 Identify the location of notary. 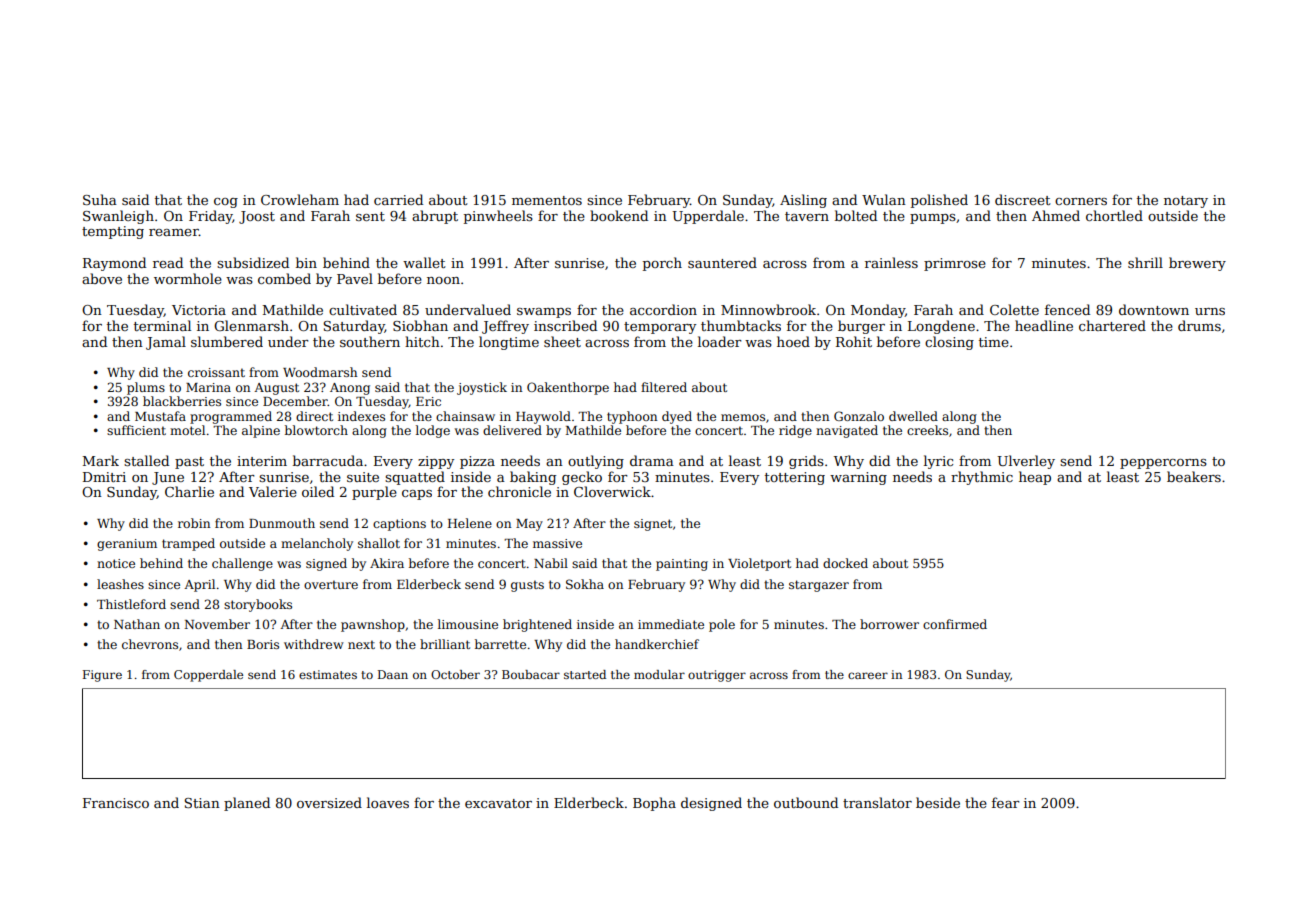
(1186, 202).
